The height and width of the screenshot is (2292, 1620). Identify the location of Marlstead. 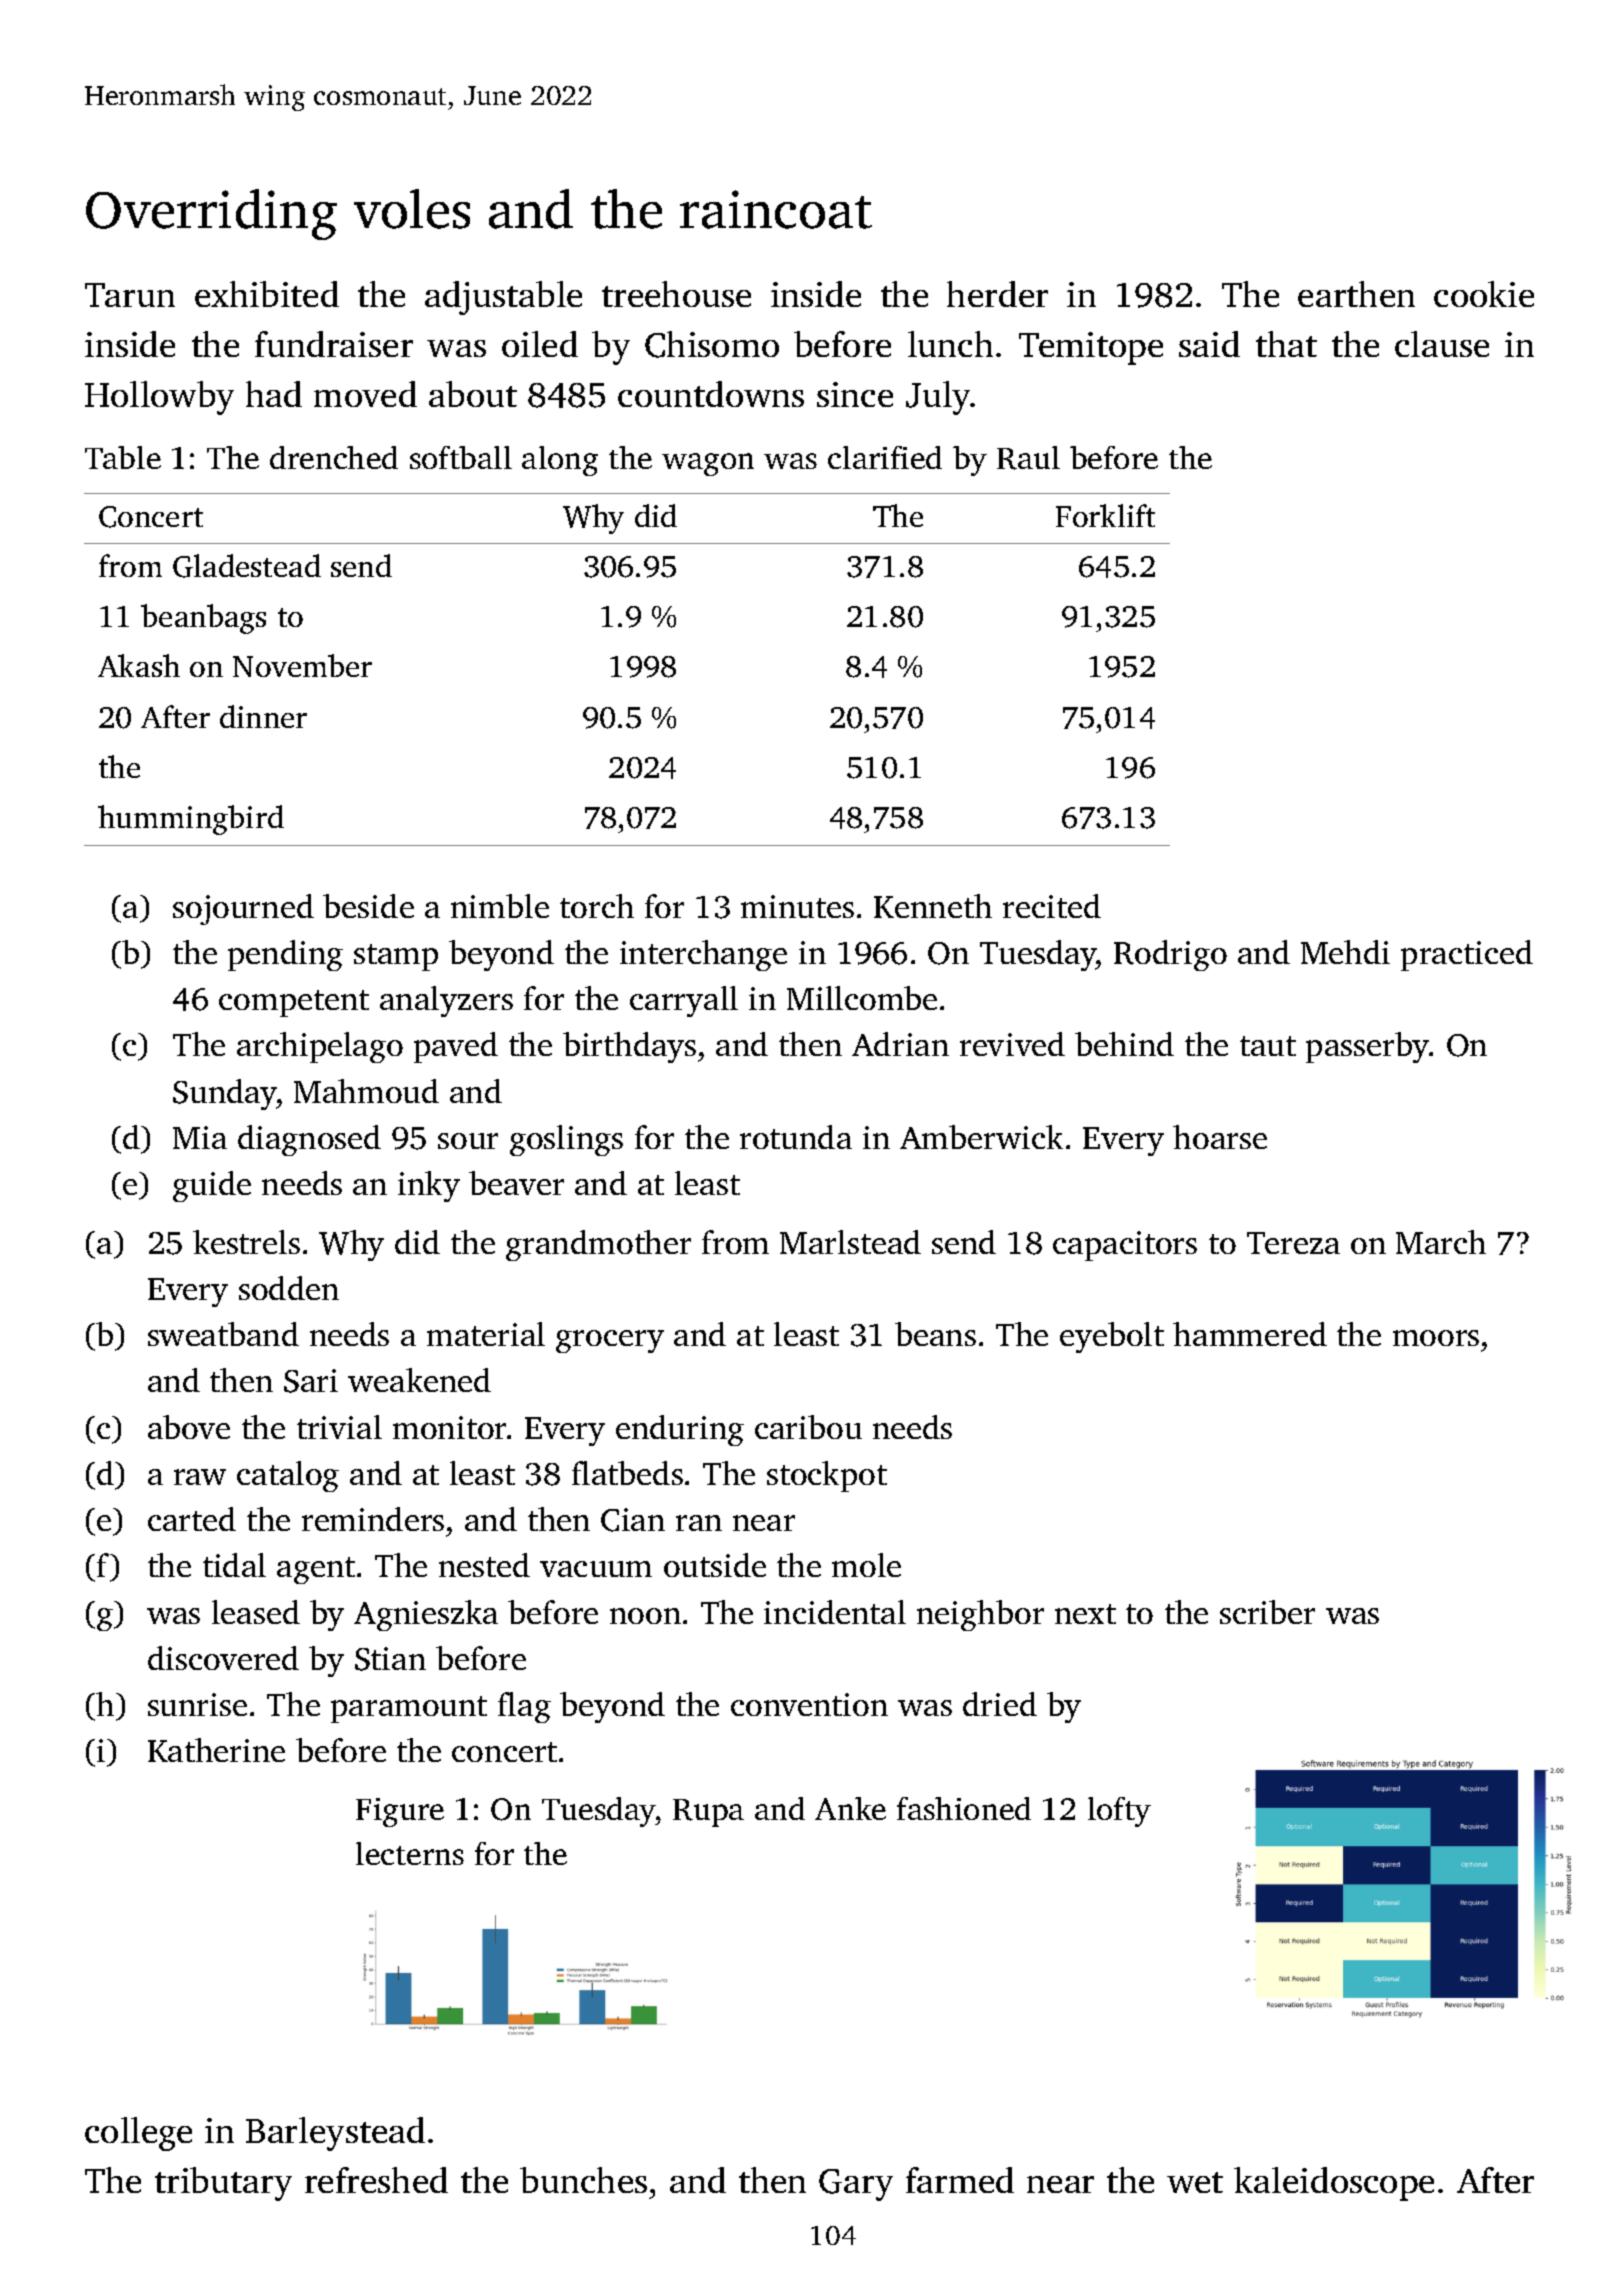
(850, 1242).
